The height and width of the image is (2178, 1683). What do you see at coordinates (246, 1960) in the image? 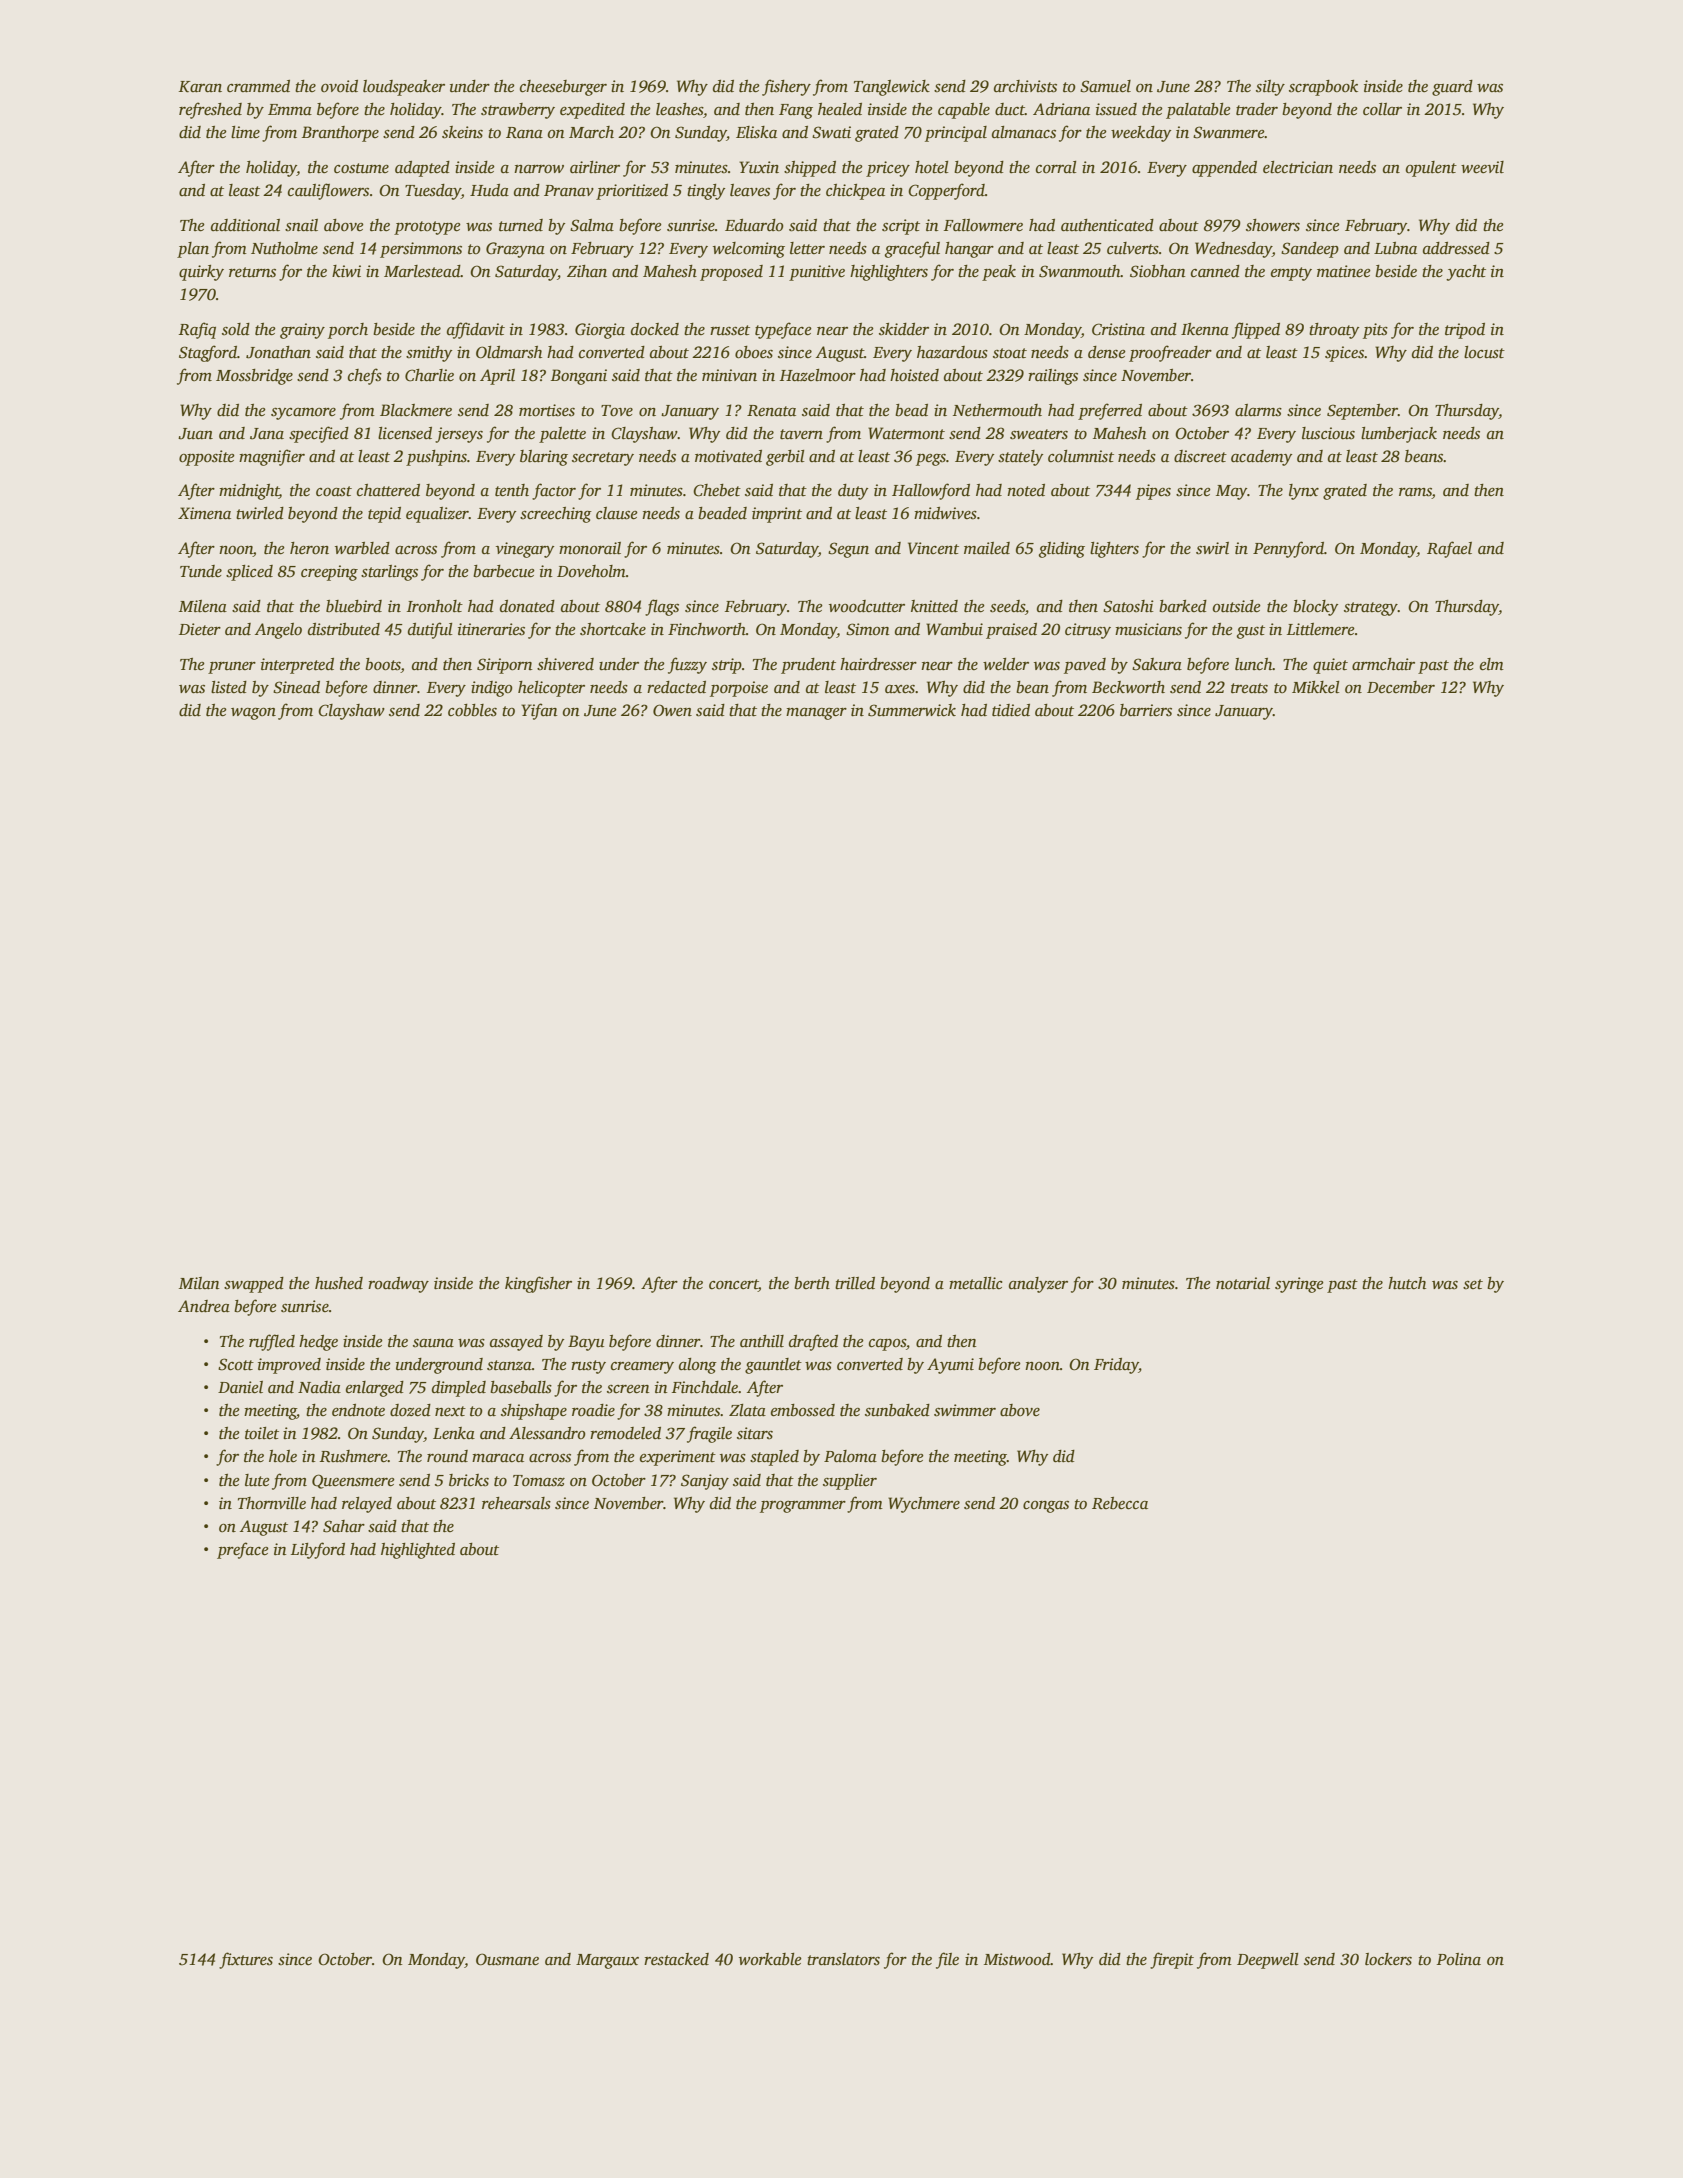
I see `fixtures` at bounding box center [246, 1960].
